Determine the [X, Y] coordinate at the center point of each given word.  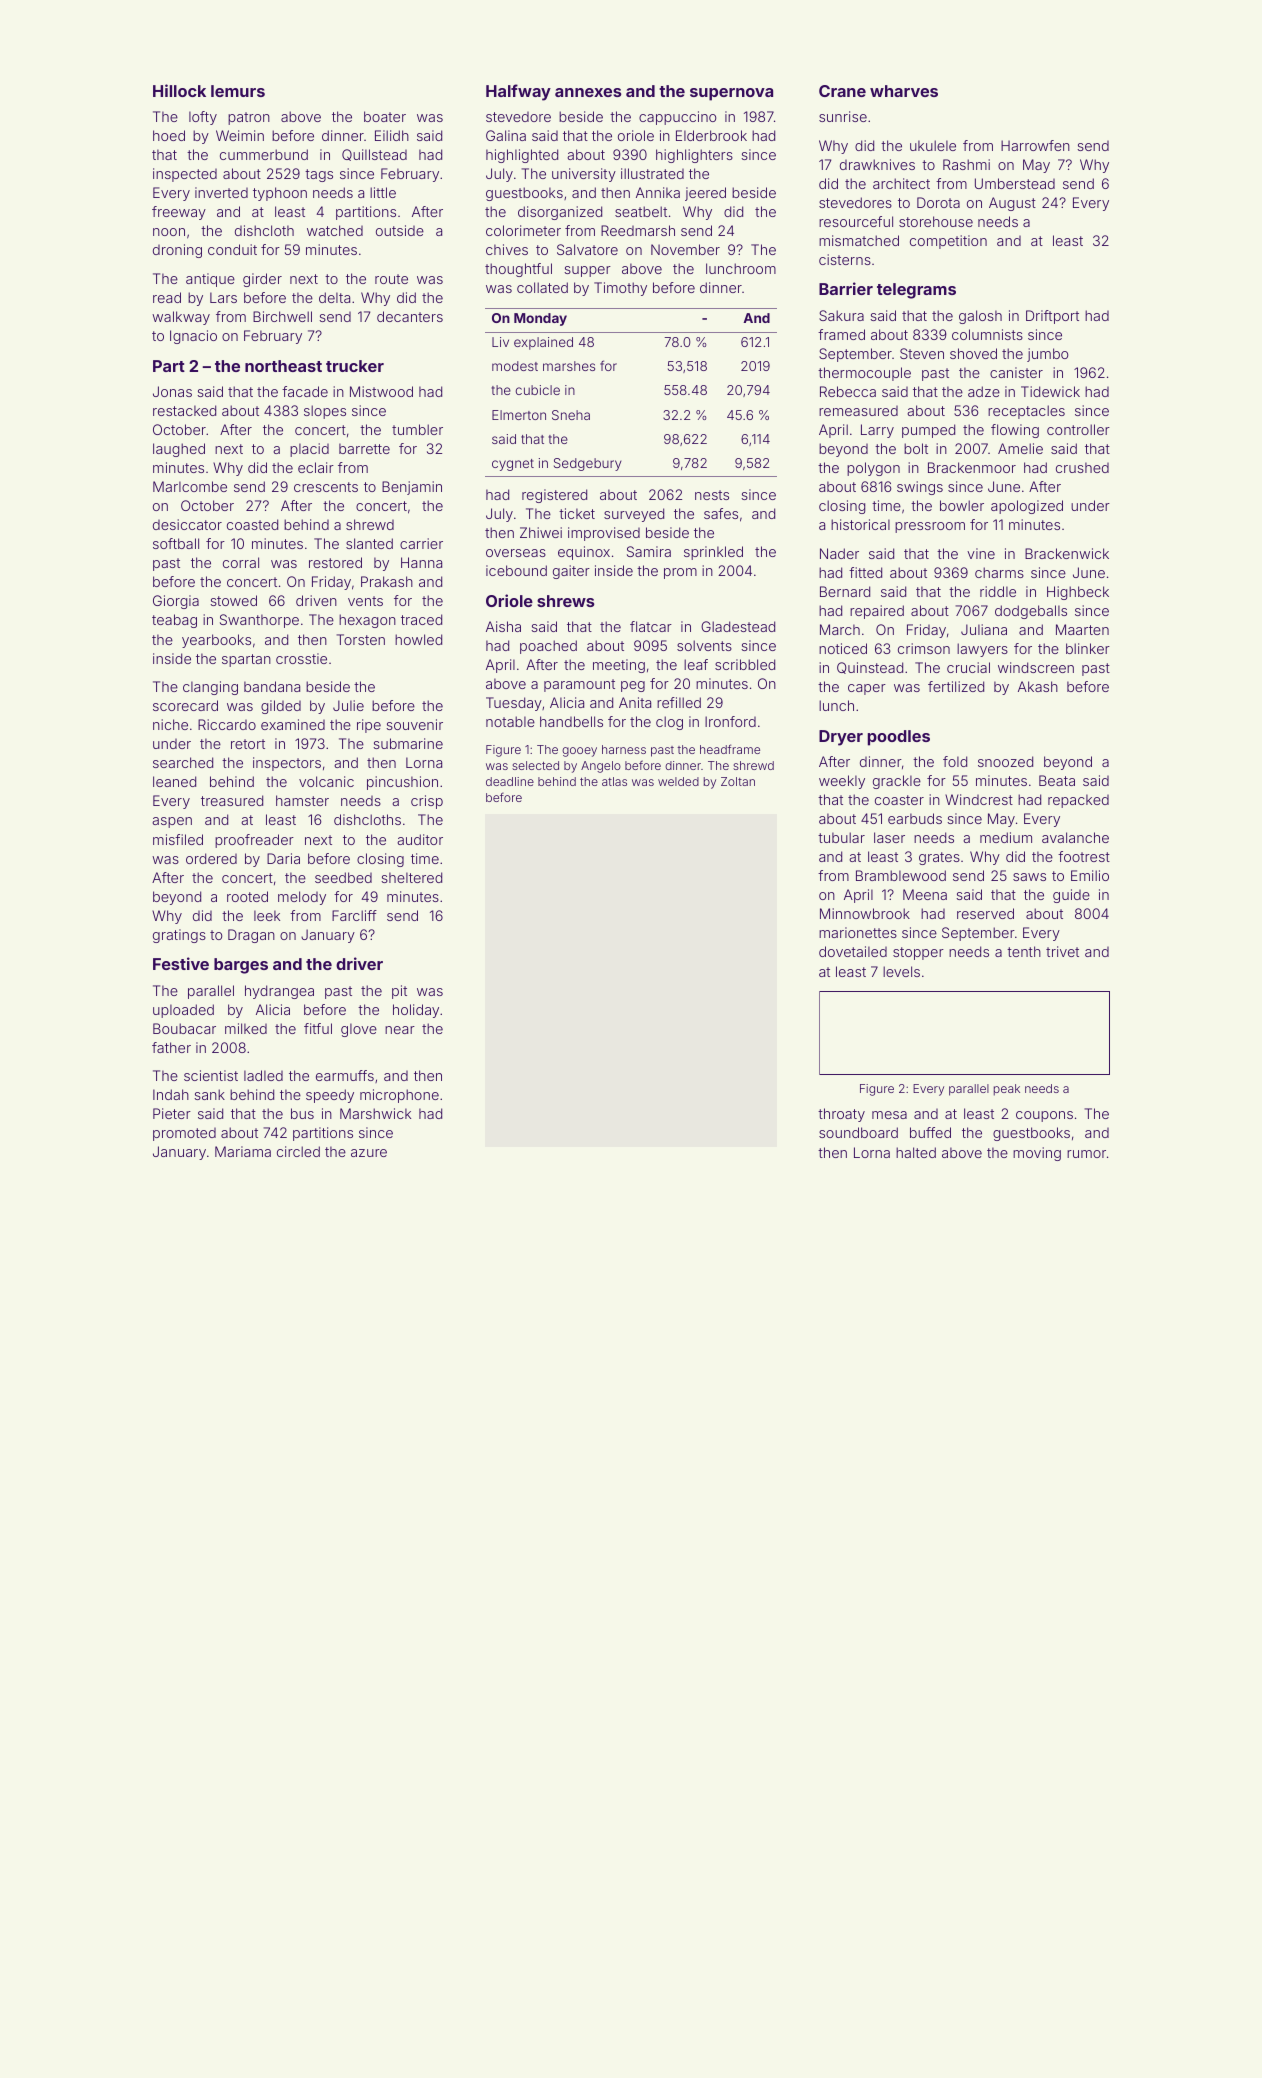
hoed [169, 135]
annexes [588, 92]
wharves [904, 91]
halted [916, 1152]
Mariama [243, 1151]
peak [1007, 1090]
